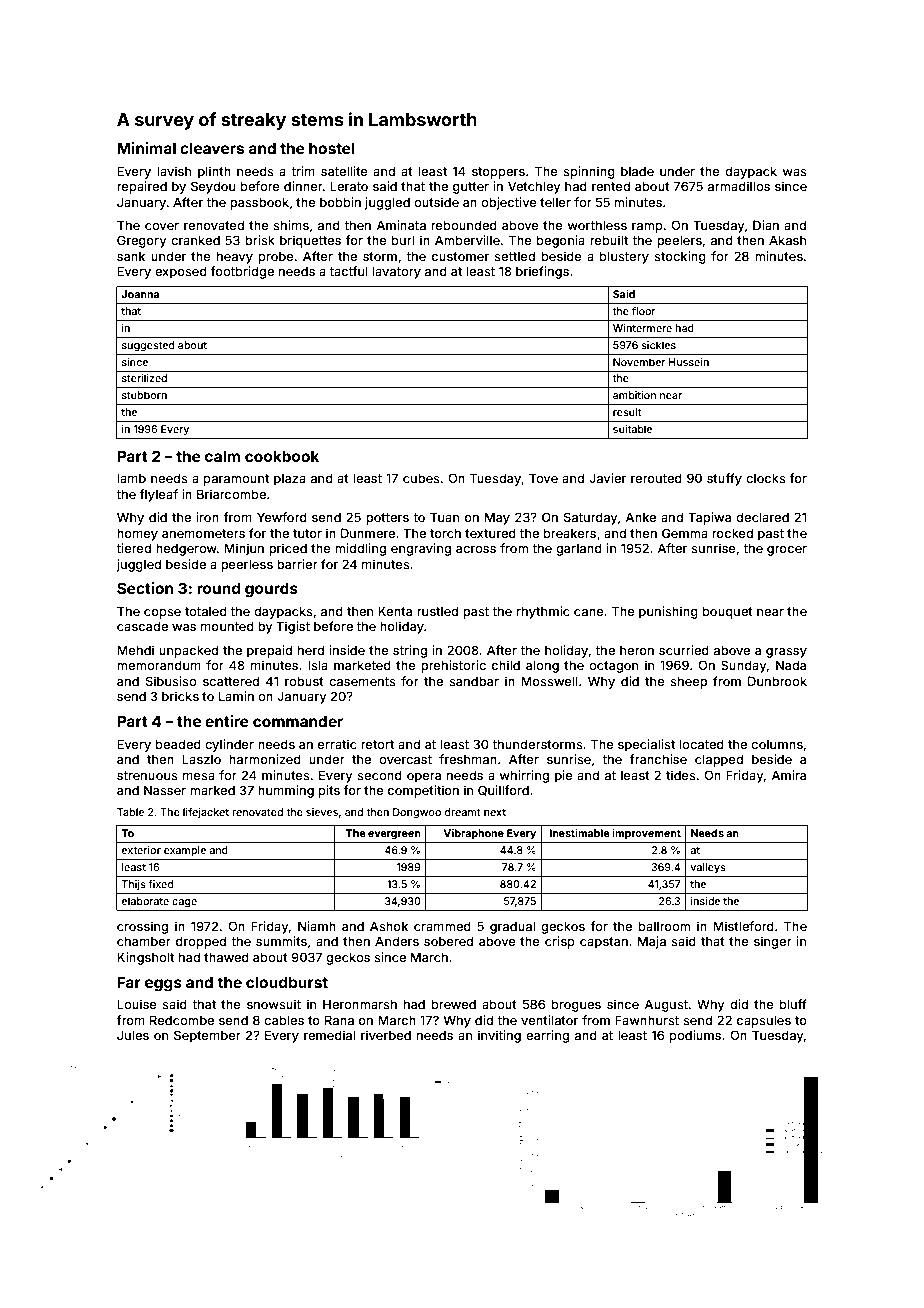  What do you see at coordinates (145, 588) in the screenshot?
I see `Section` at bounding box center [145, 588].
